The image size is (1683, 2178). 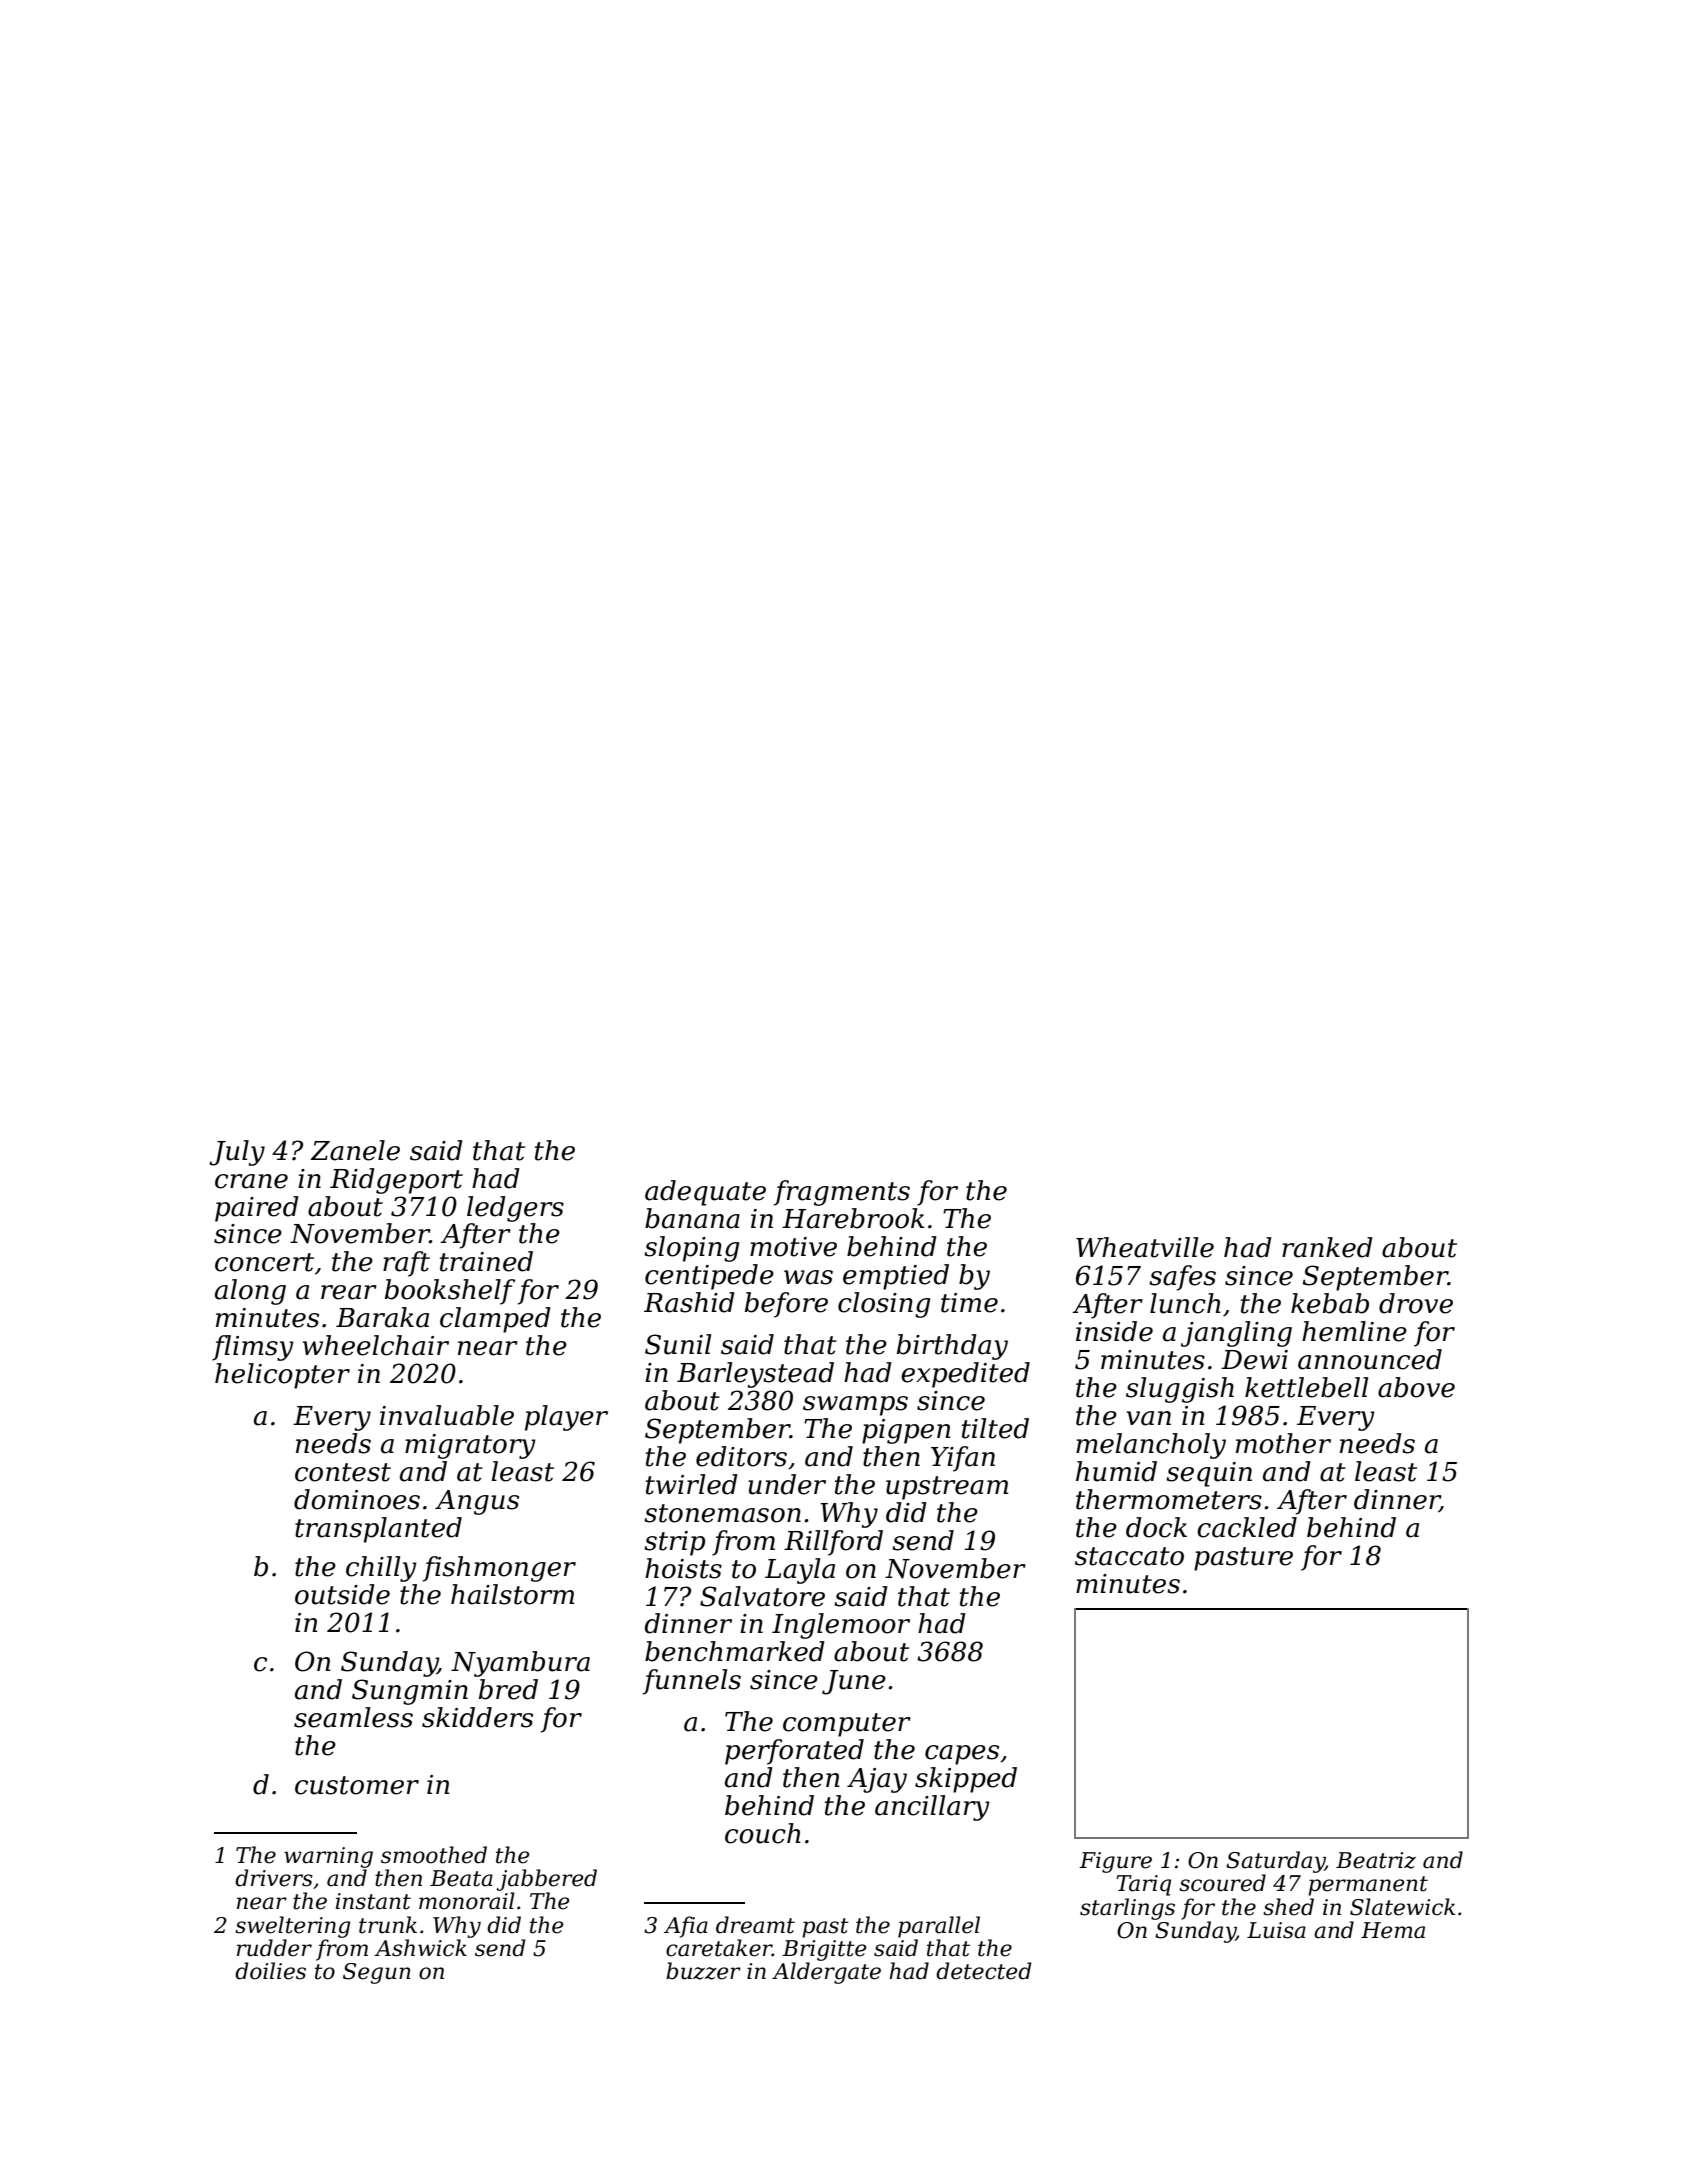 I want to click on scoured, so click(x=1222, y=1883).
